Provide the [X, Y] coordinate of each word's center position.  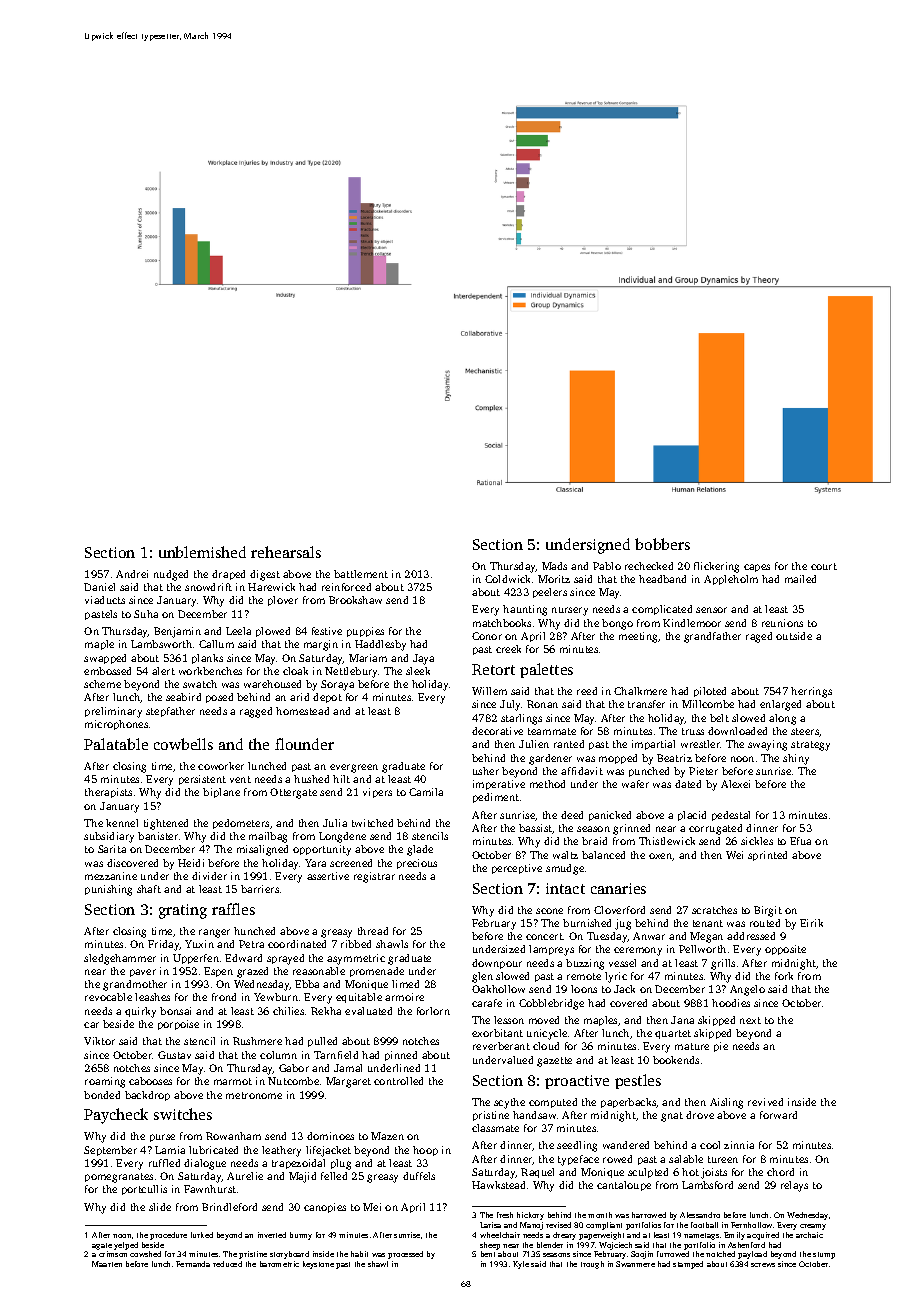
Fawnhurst [210, 1189]
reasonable [319, 971]
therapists [108, 793]
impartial [653, 745]
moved [544, 1020]
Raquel [537, 1173]
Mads [554, 566]
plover [283, 601]
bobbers [662, 544]
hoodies [731, 1003]
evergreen [354, 768]
